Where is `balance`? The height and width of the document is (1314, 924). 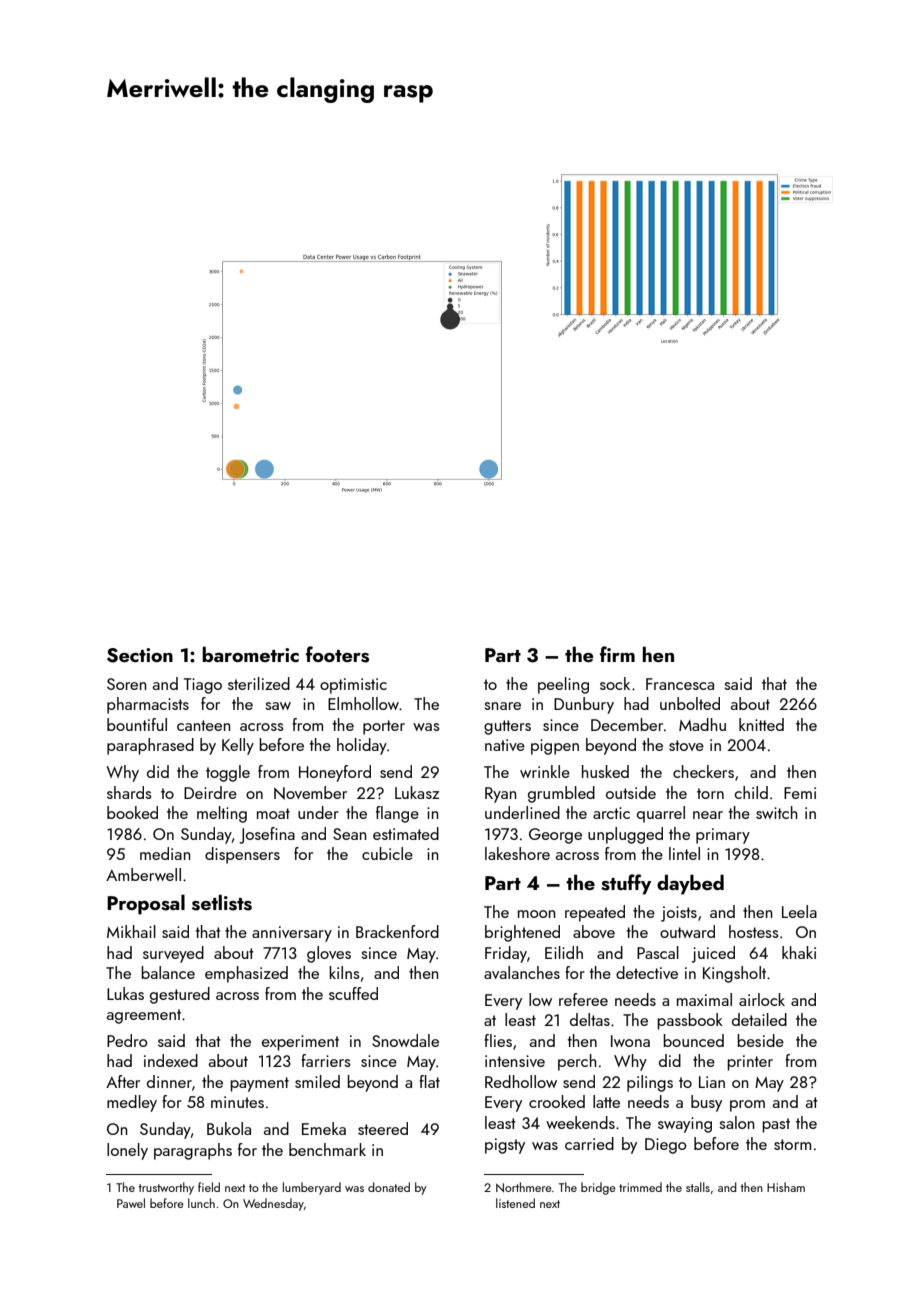 balance is located at coordinates (168, 972).
